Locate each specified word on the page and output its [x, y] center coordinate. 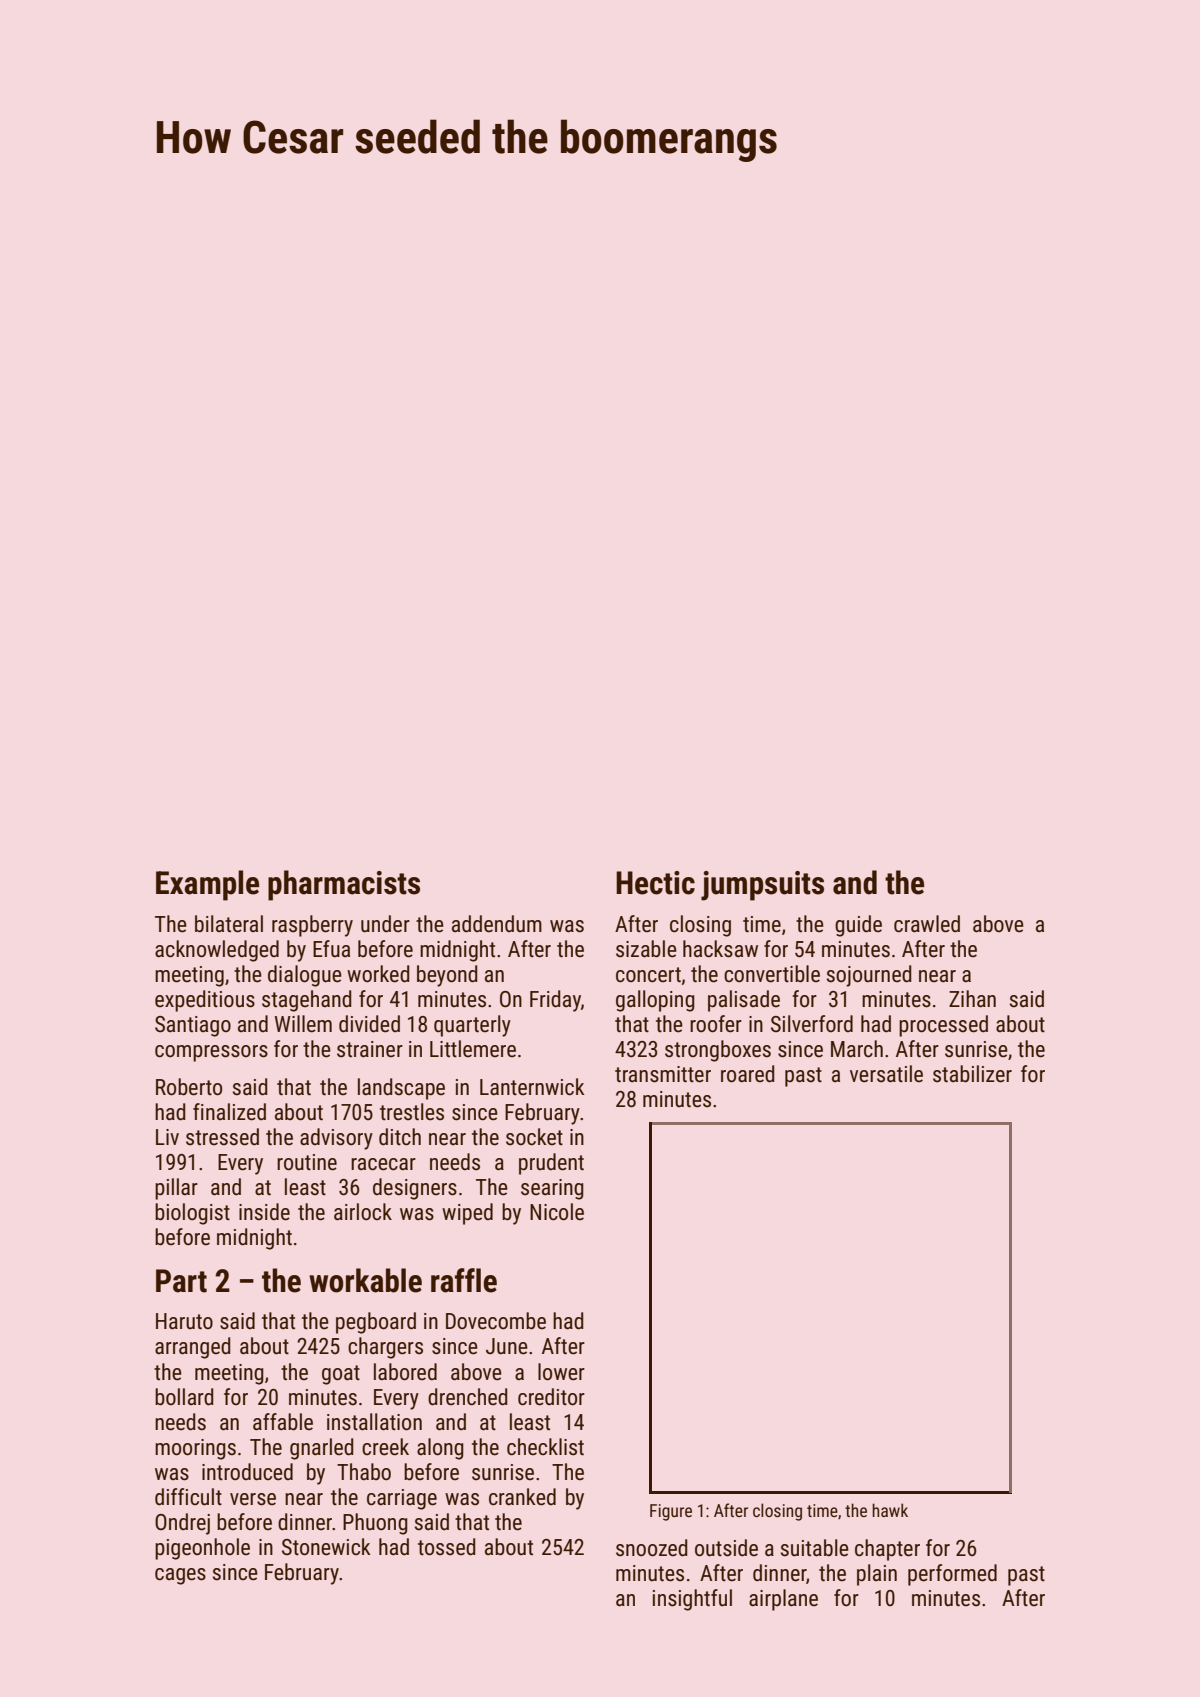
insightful [692, 1600]
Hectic [655, 883]
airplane [783, 1600]
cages [180, 1576]
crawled [927, 924]
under [385, 924]
